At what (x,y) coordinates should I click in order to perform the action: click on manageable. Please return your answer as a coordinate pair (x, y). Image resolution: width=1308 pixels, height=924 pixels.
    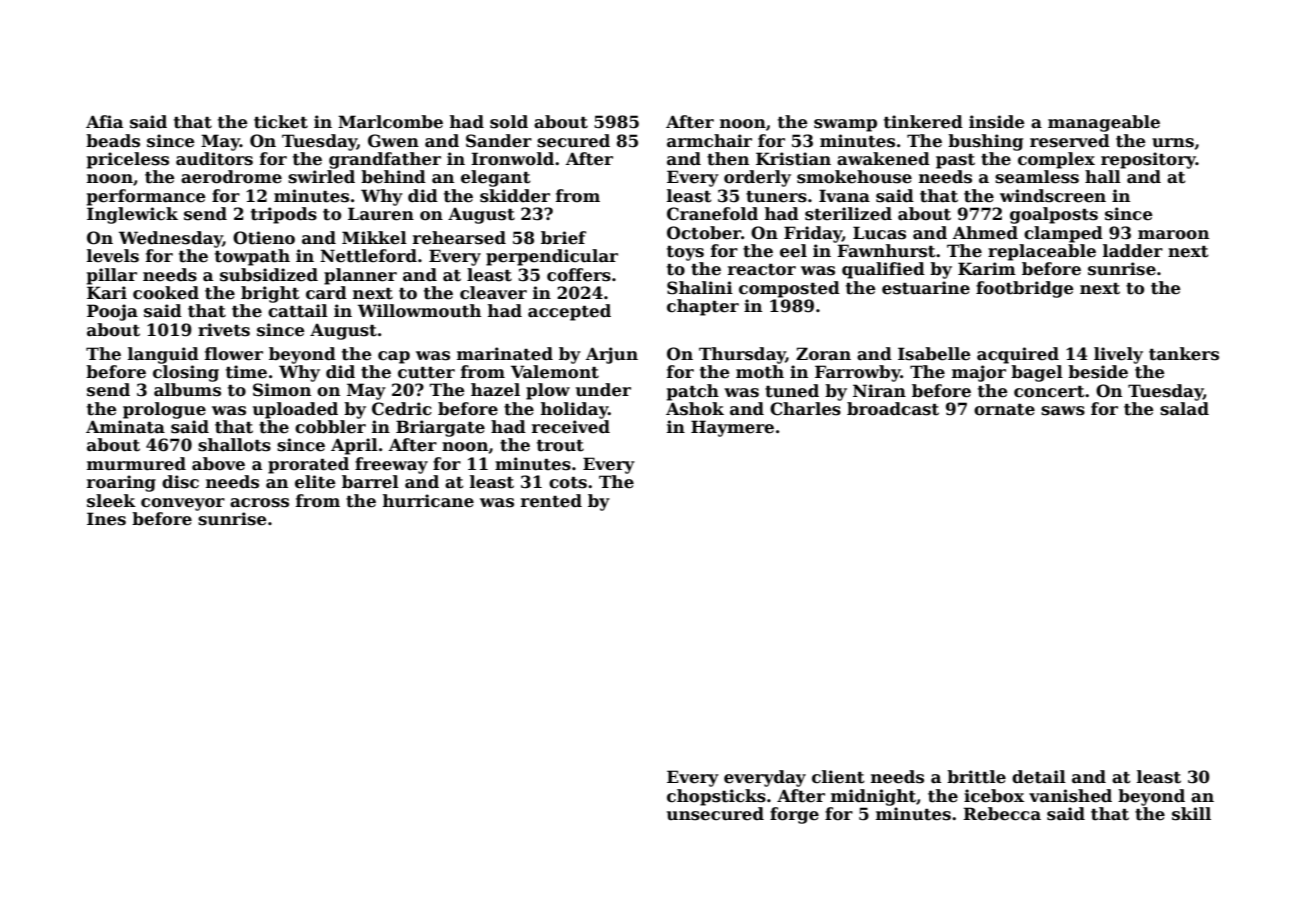
    Looking at the image, I should click on (1104, 123).
